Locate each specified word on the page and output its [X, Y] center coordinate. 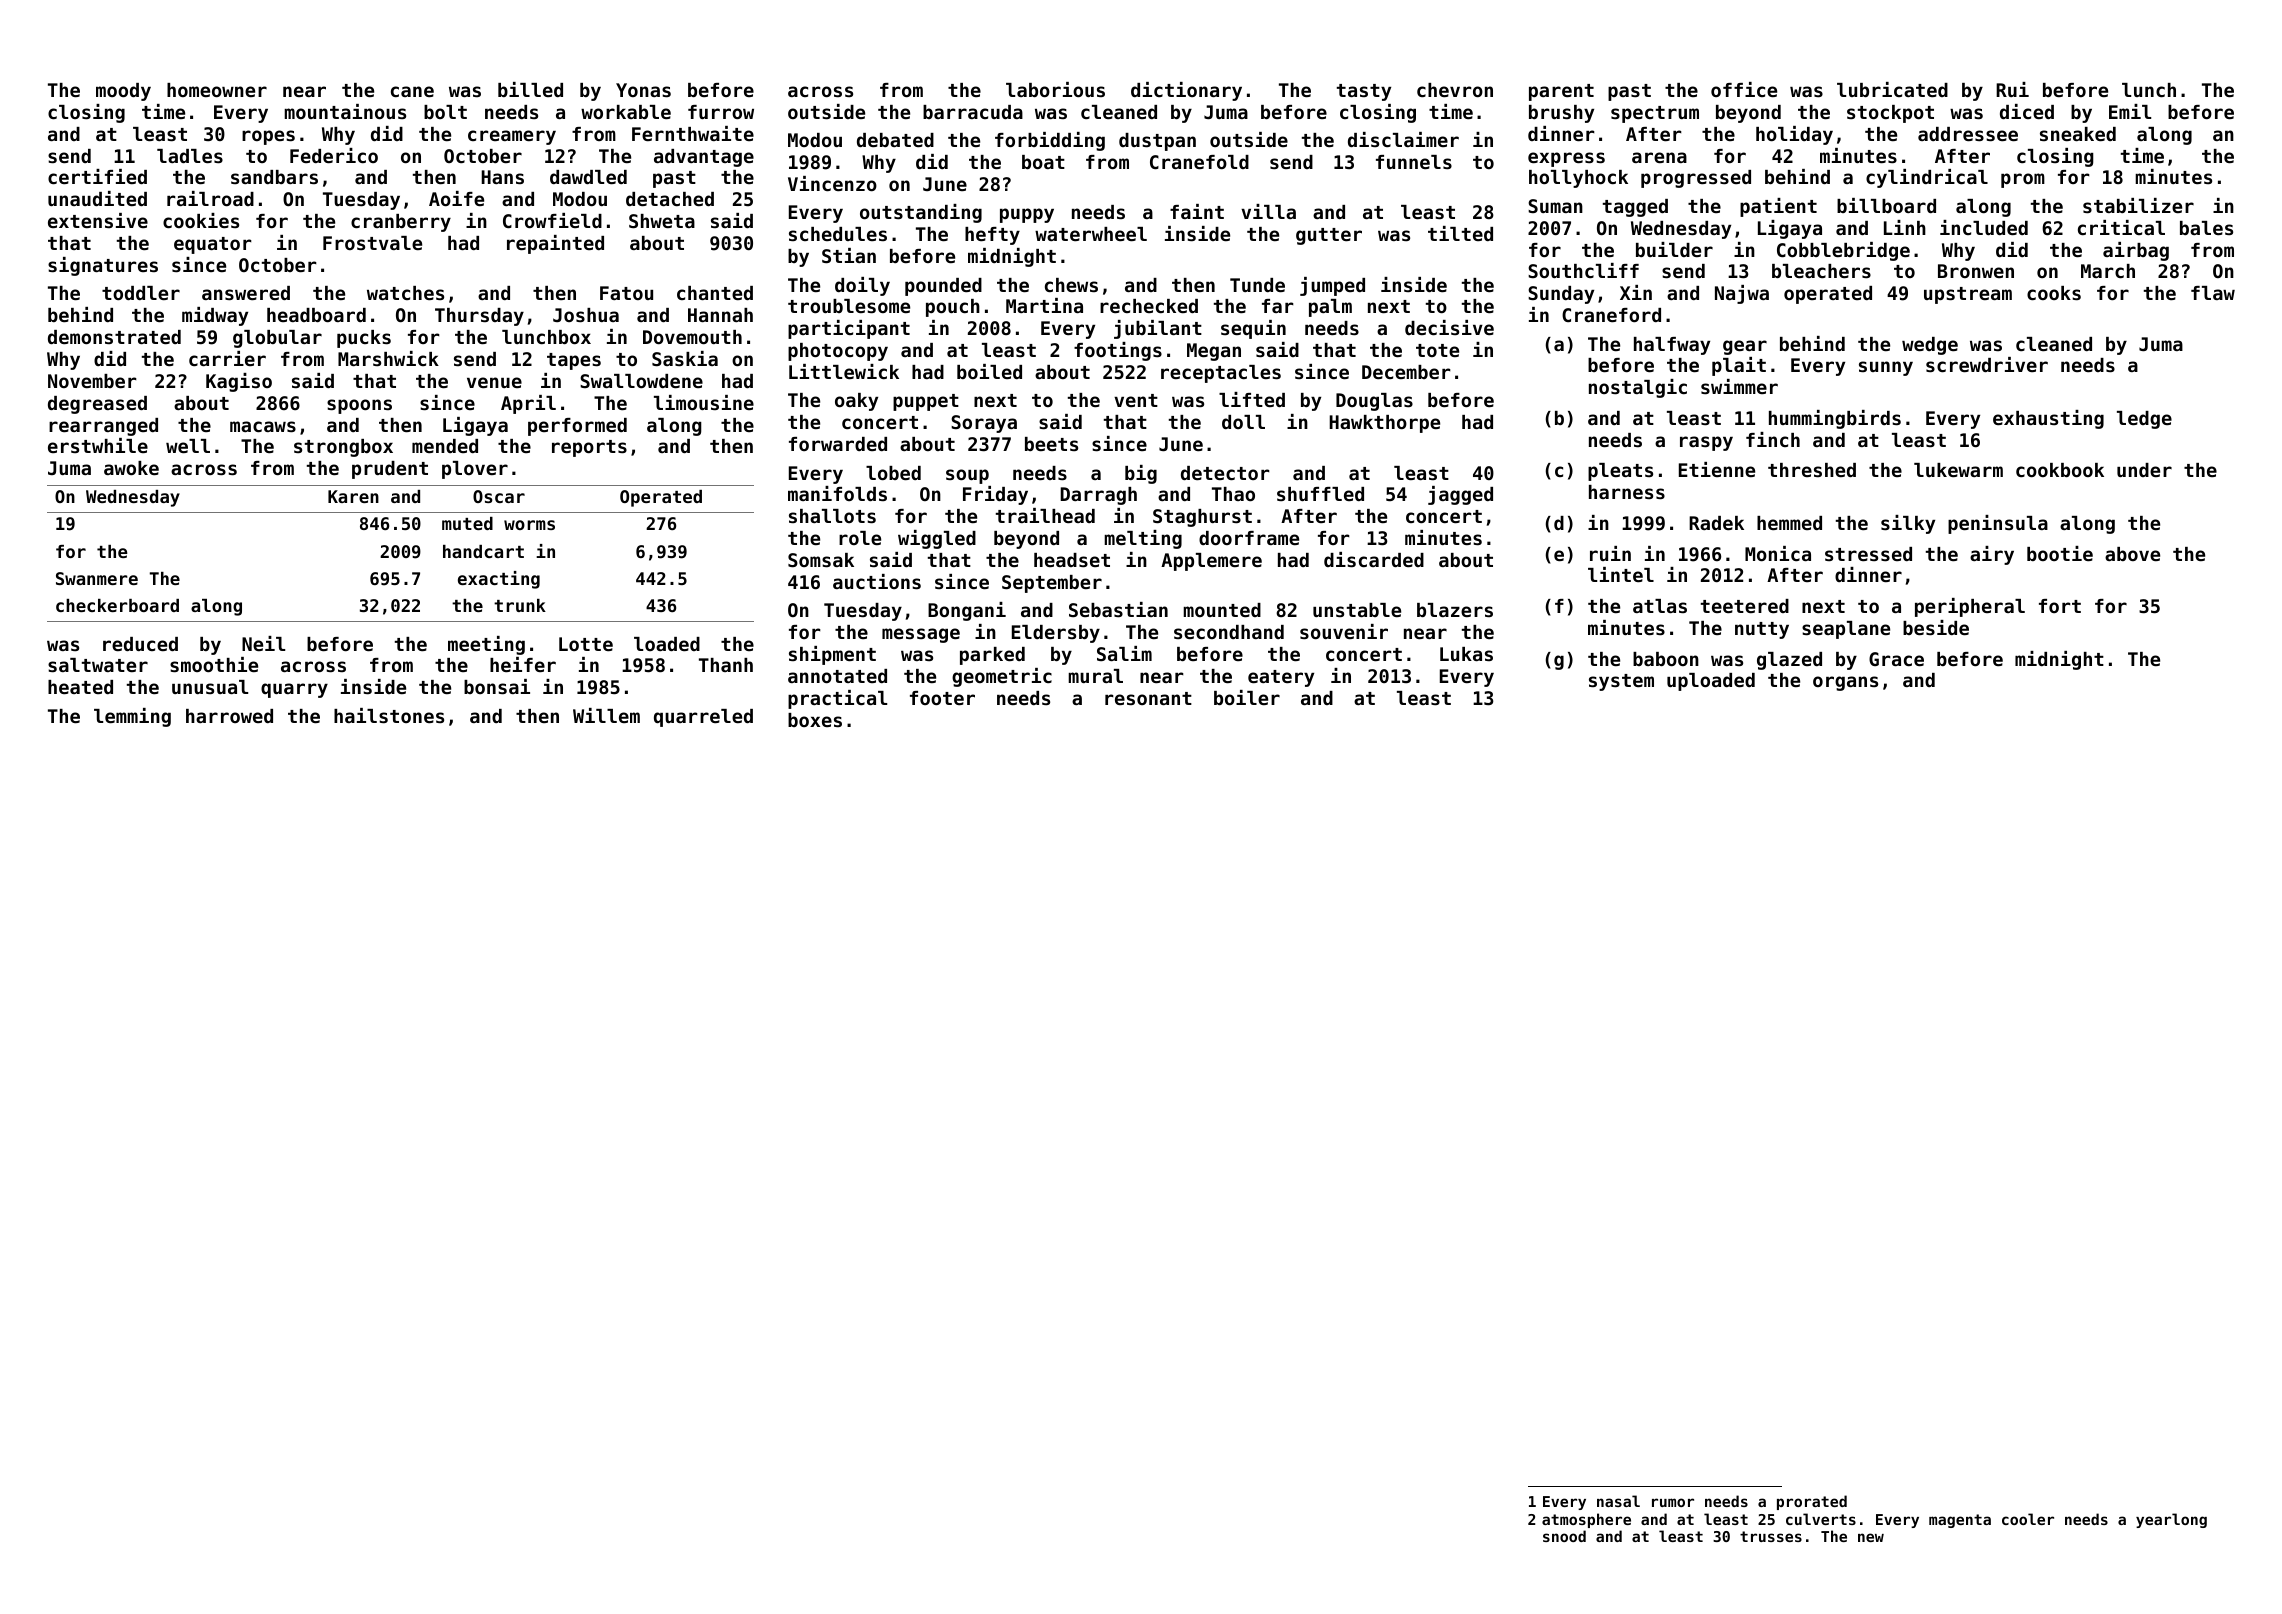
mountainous [345, 111]
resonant [1148, 698]
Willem [606, 715]
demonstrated [114, 337]
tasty [1364, 92]
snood [1564, 1536]
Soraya [984, 424]
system [1621, 682]
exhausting [2048, 419]
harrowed [229, 716]
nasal [1618, 1501]
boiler [1247, 697]
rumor [1673, 1502]
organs [1845, 683]
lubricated [1892, 89]
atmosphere [1586, 1520]
